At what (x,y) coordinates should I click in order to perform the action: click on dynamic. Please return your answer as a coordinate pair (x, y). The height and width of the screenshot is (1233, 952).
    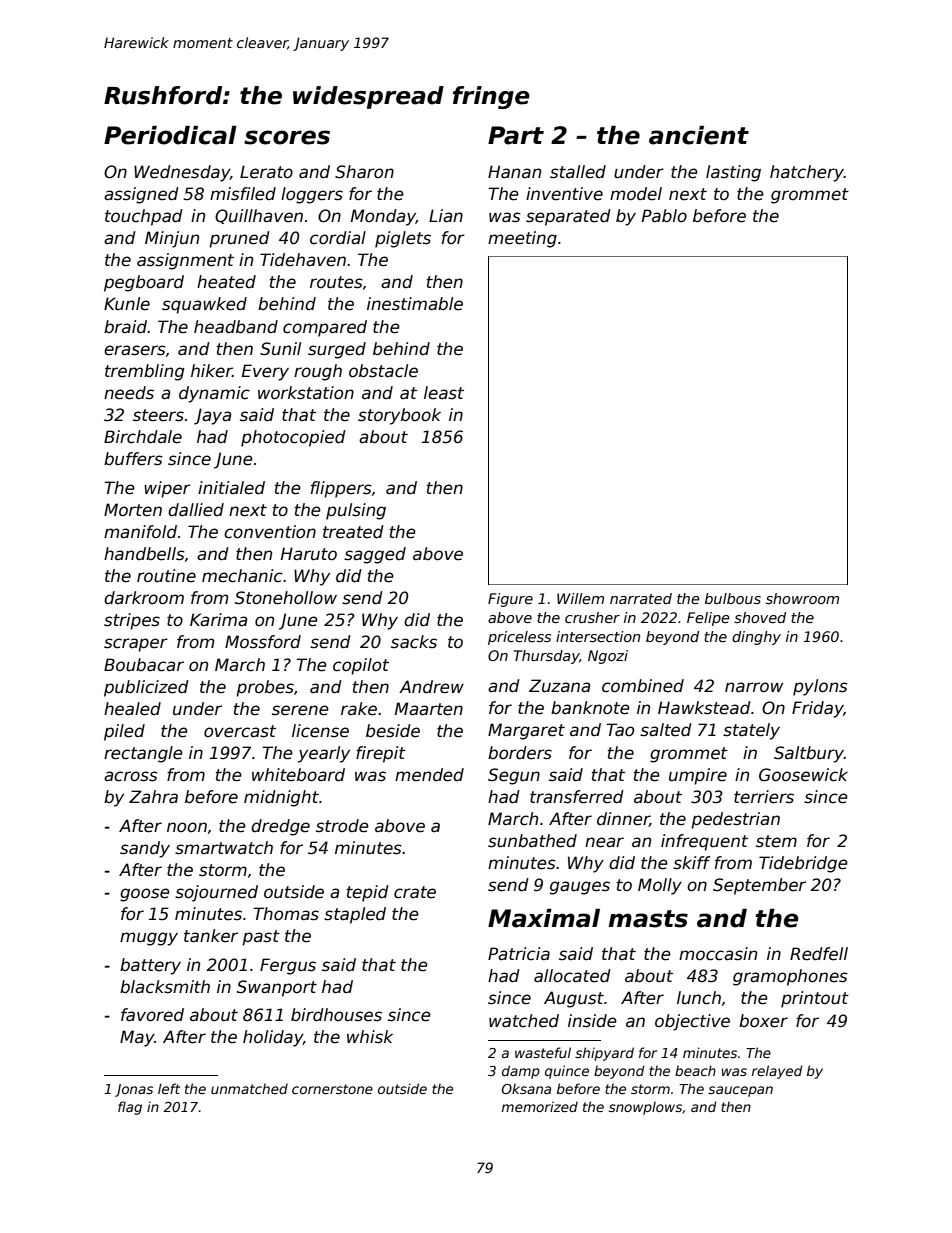
    Looking at the image, I should click on (214, 394).
